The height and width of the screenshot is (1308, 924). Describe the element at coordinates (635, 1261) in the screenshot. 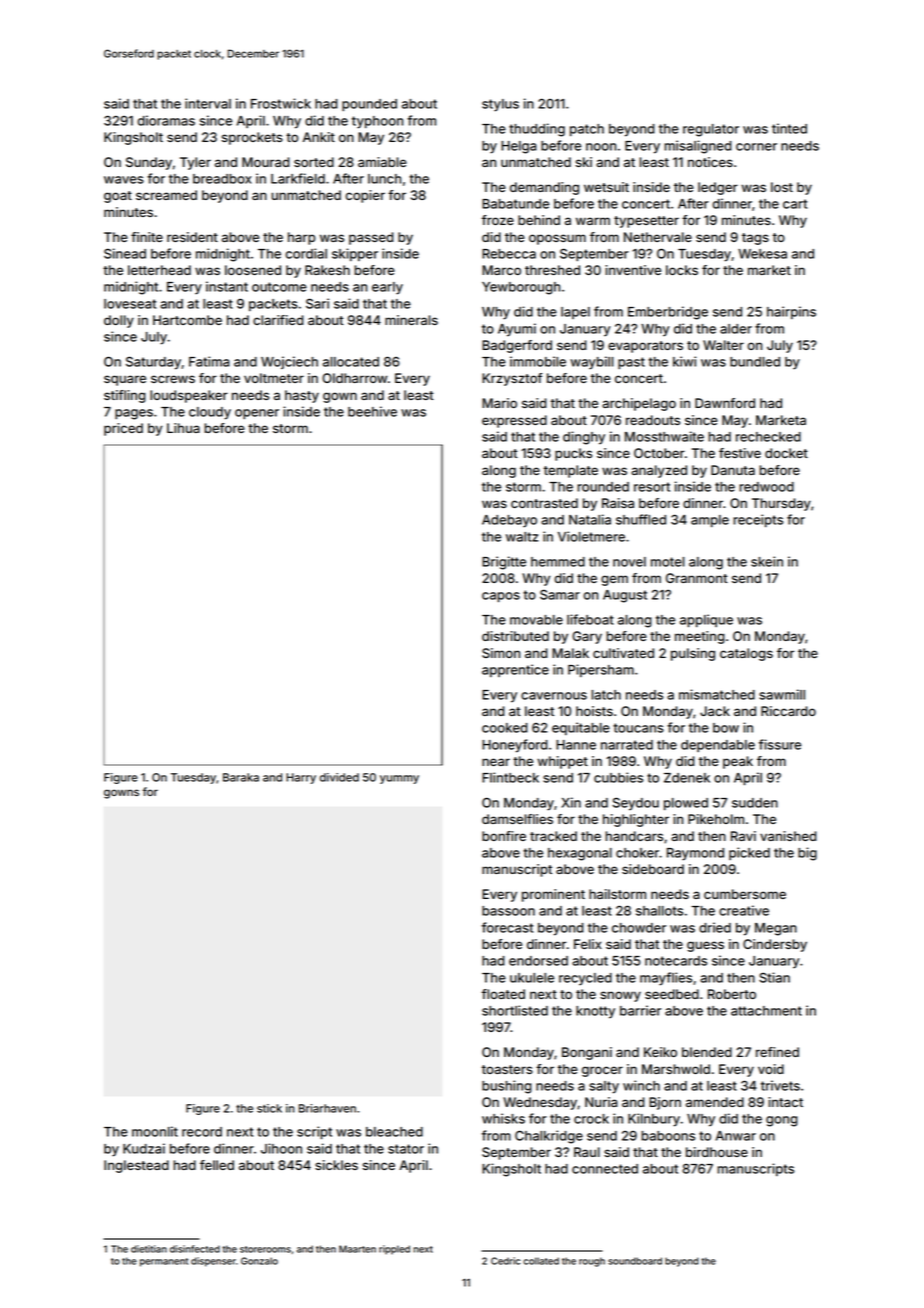

I see `soundboard` at that location.
